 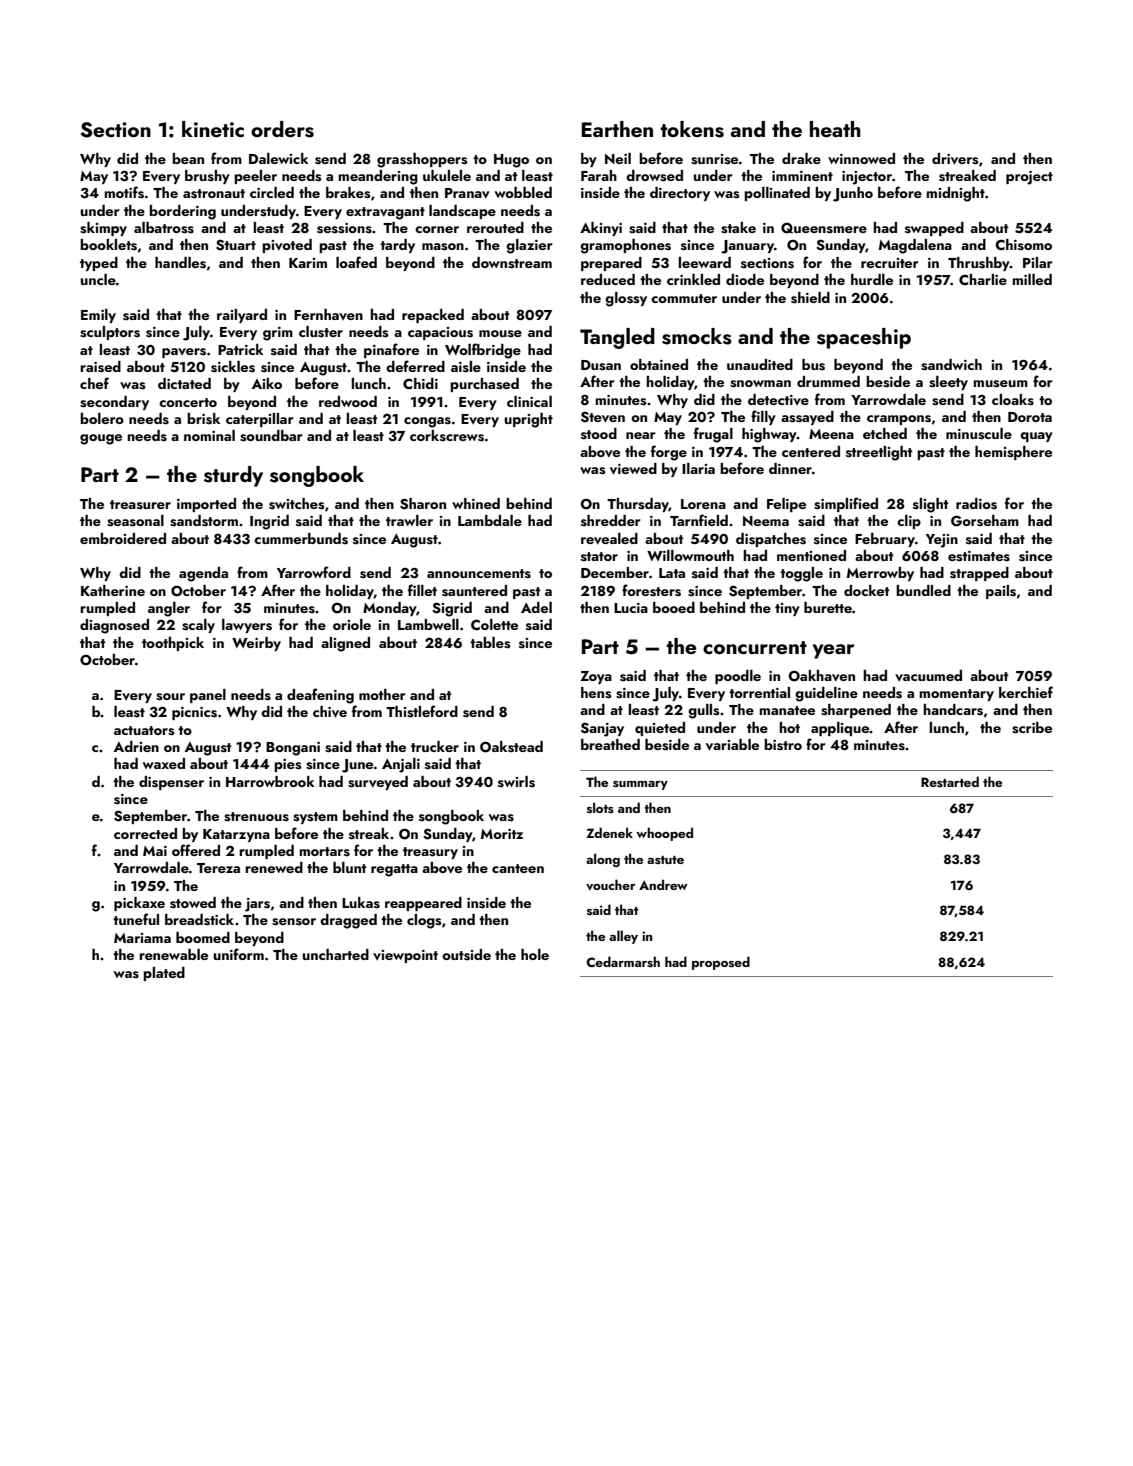 I want to click on proposed, so click(x=721, y=963).
